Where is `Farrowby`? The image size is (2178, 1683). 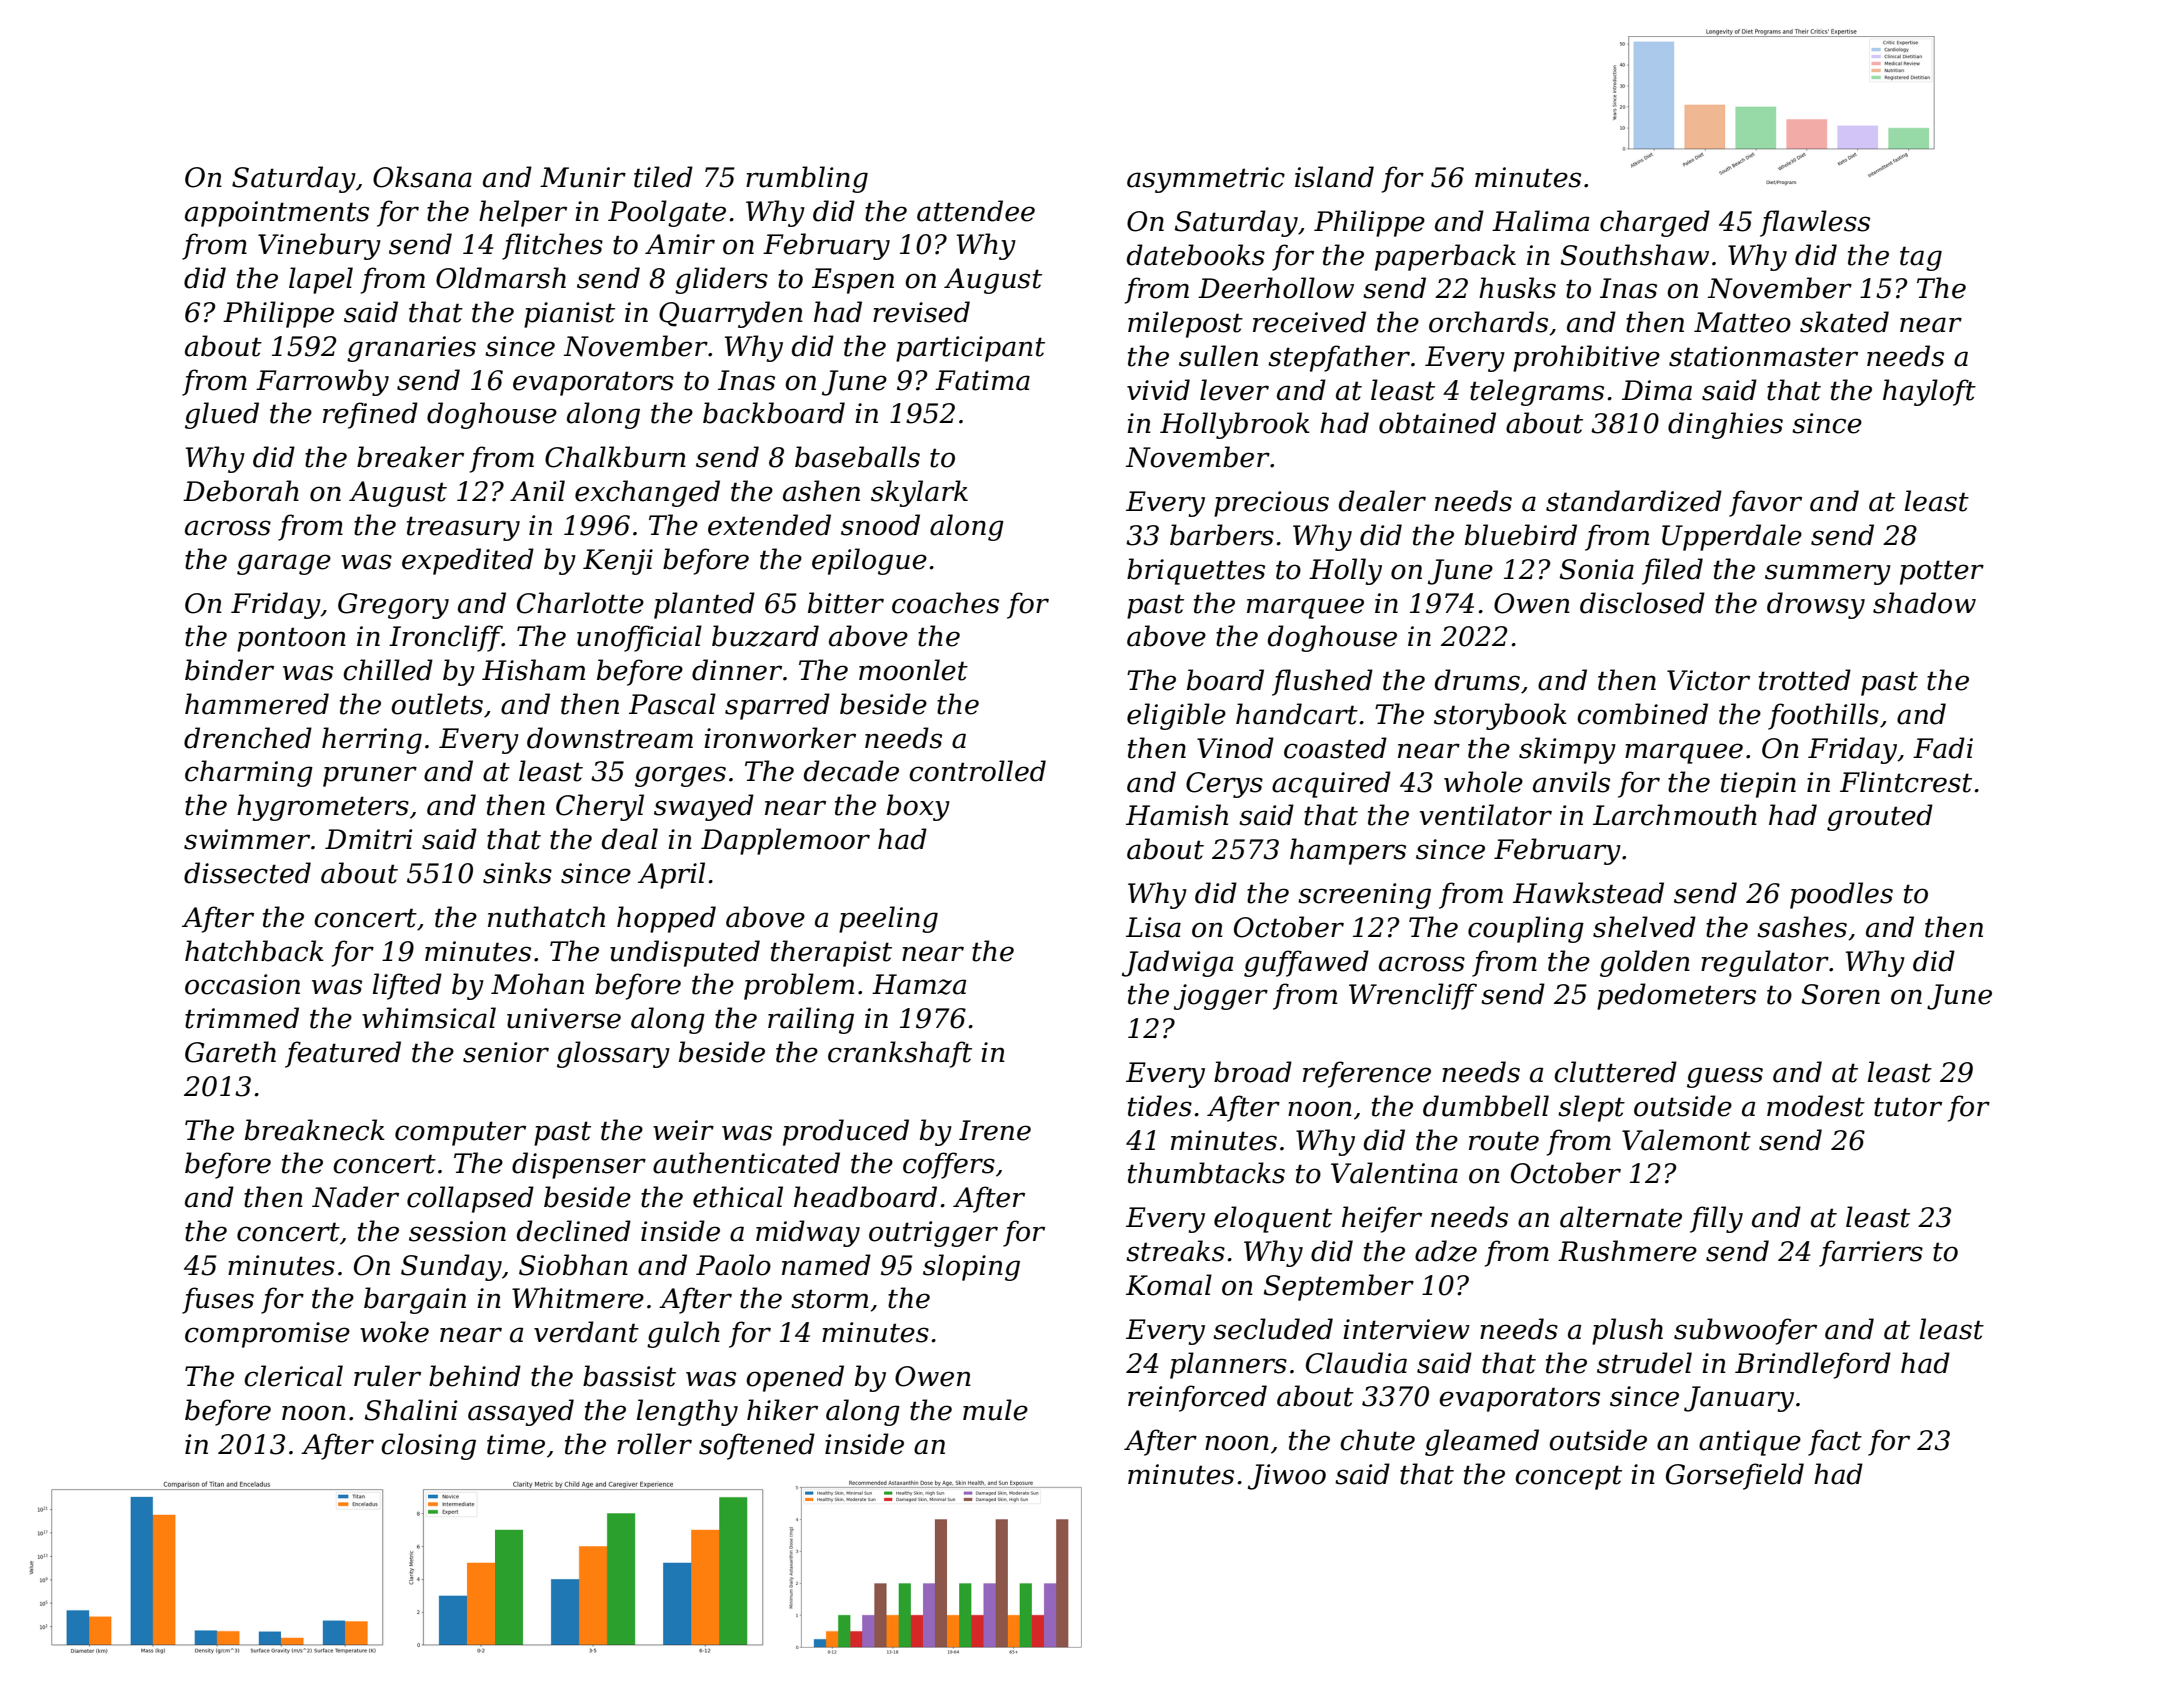
Farrowby is located at coordinates (322, 382).
